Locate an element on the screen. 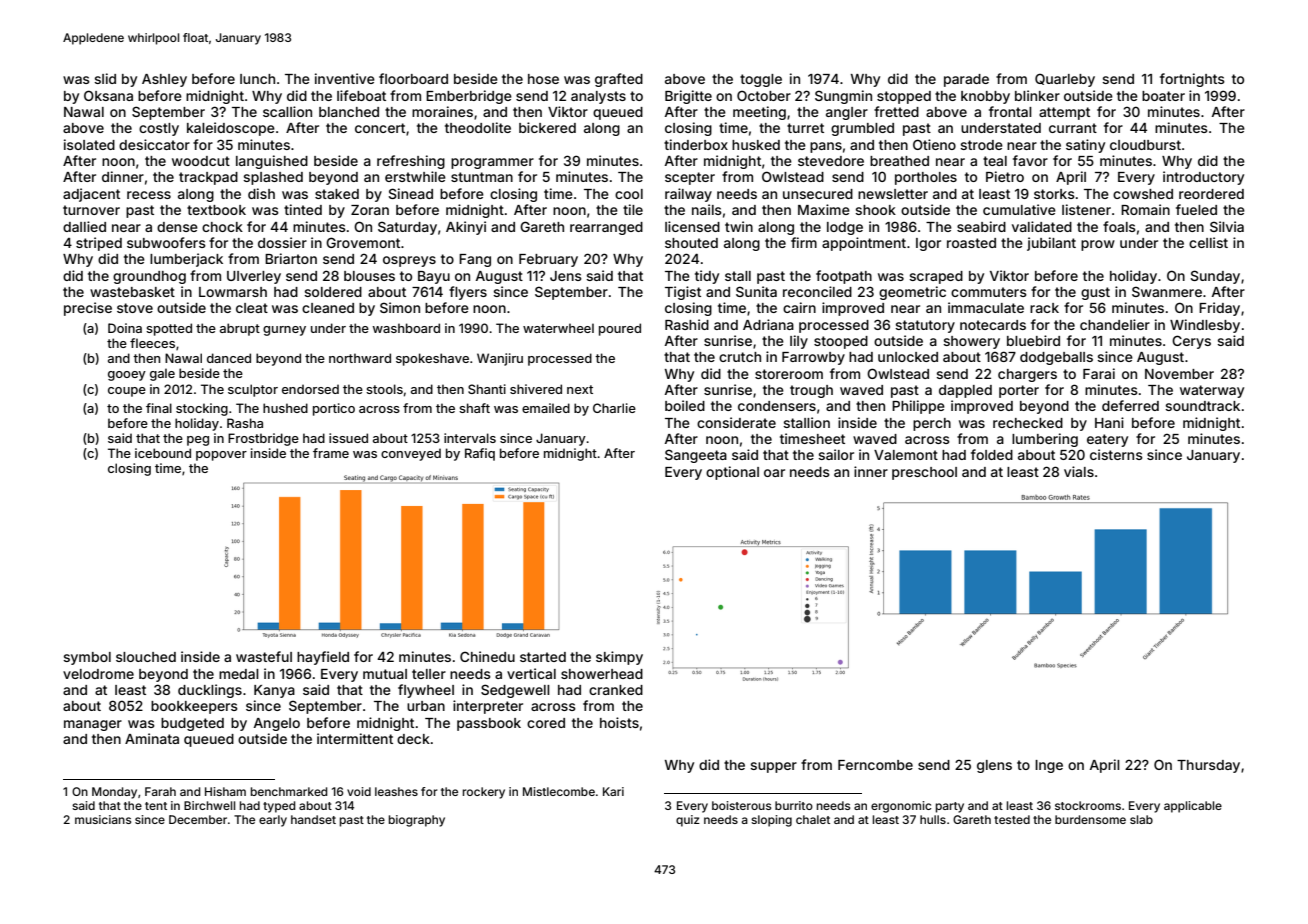 This screenshot has width=1308, height=924. wasteful is located at coordinates (264, 656).
